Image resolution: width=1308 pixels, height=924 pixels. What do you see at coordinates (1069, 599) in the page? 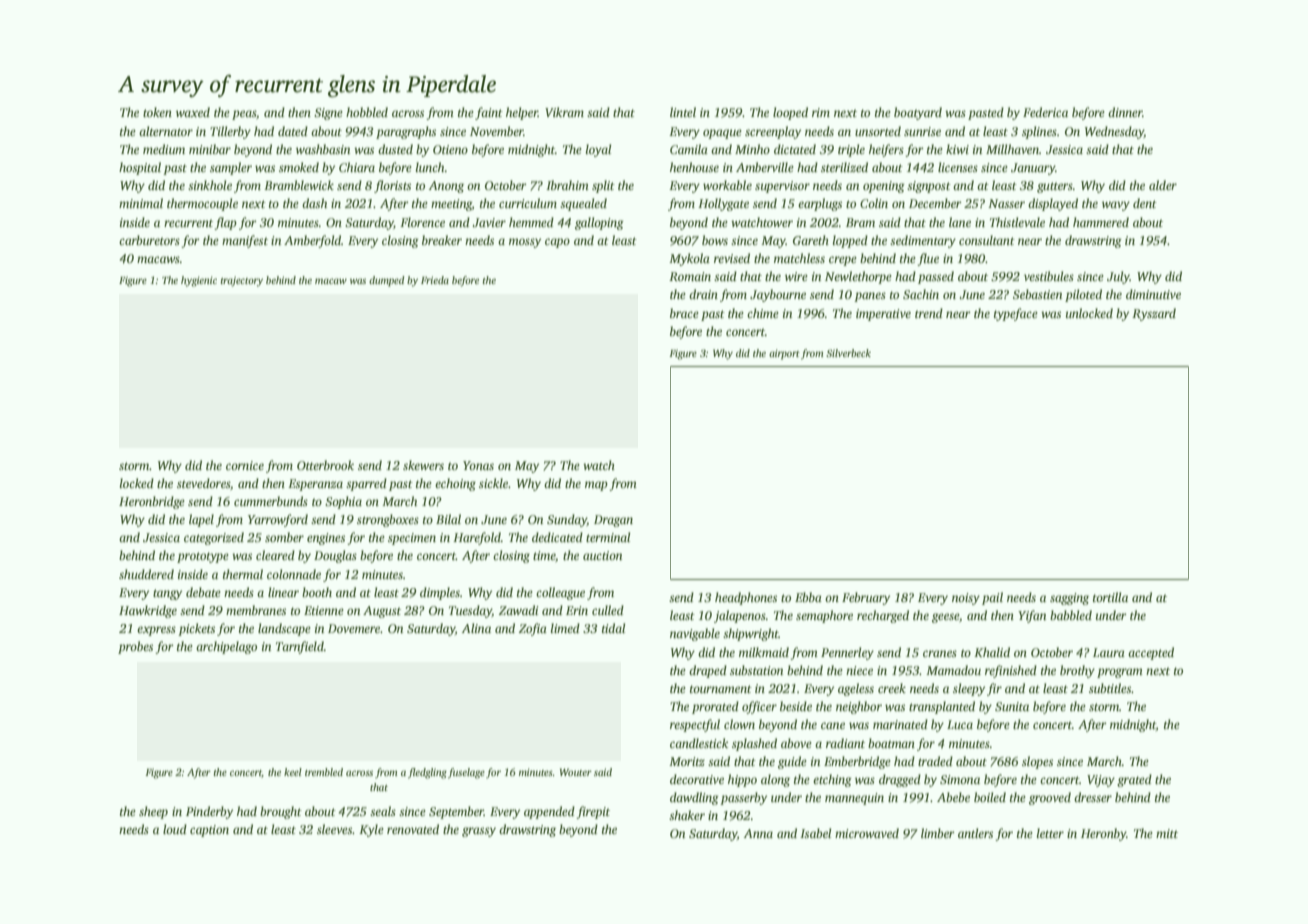
I see `sagging` at bounding box center [1069, 599].
